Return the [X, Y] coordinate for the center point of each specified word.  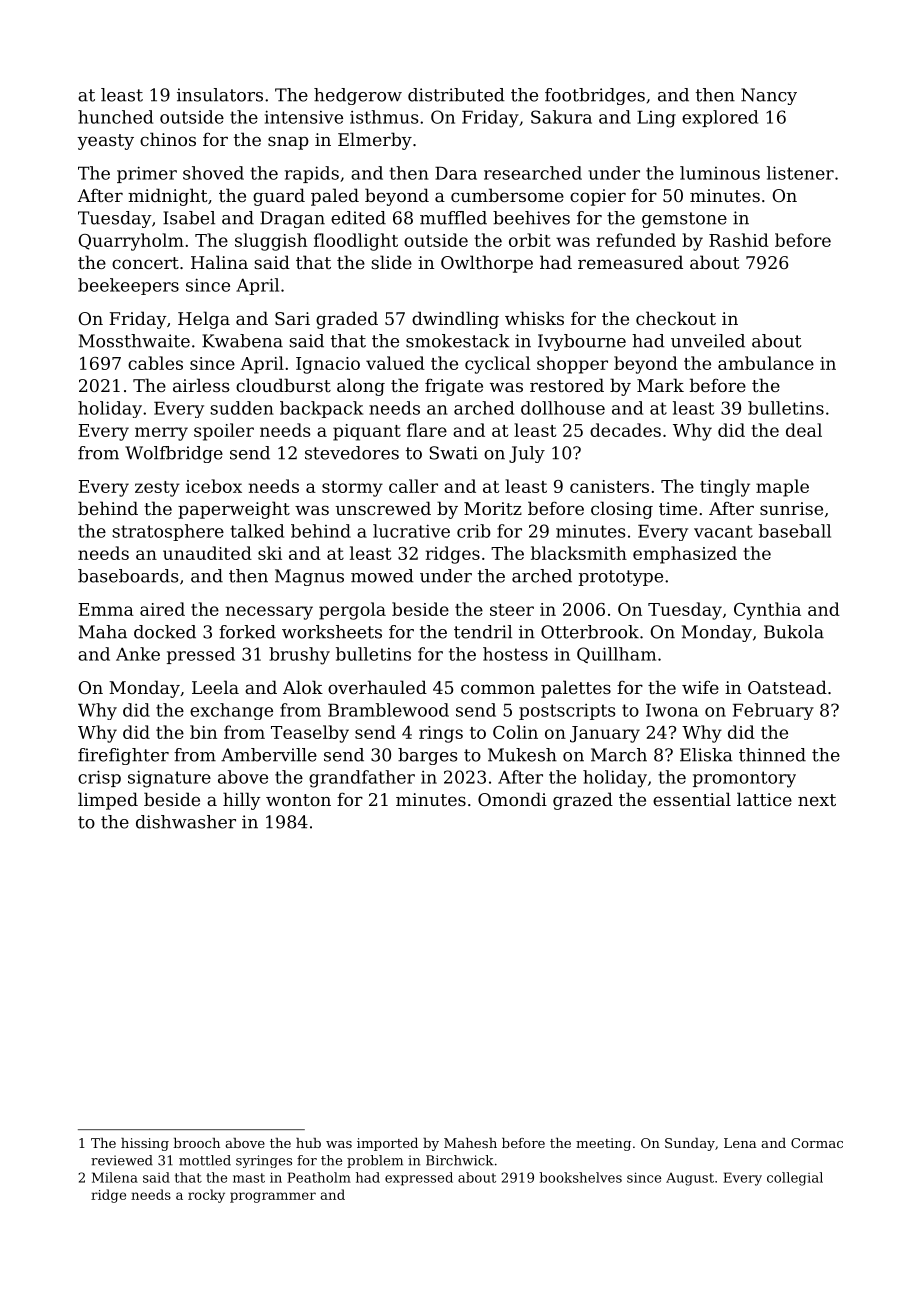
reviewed [122, 1160]
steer [512, 610]
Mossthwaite [134, 341]
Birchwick [459, 1160]
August [690, 1179]
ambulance [766, 363]
